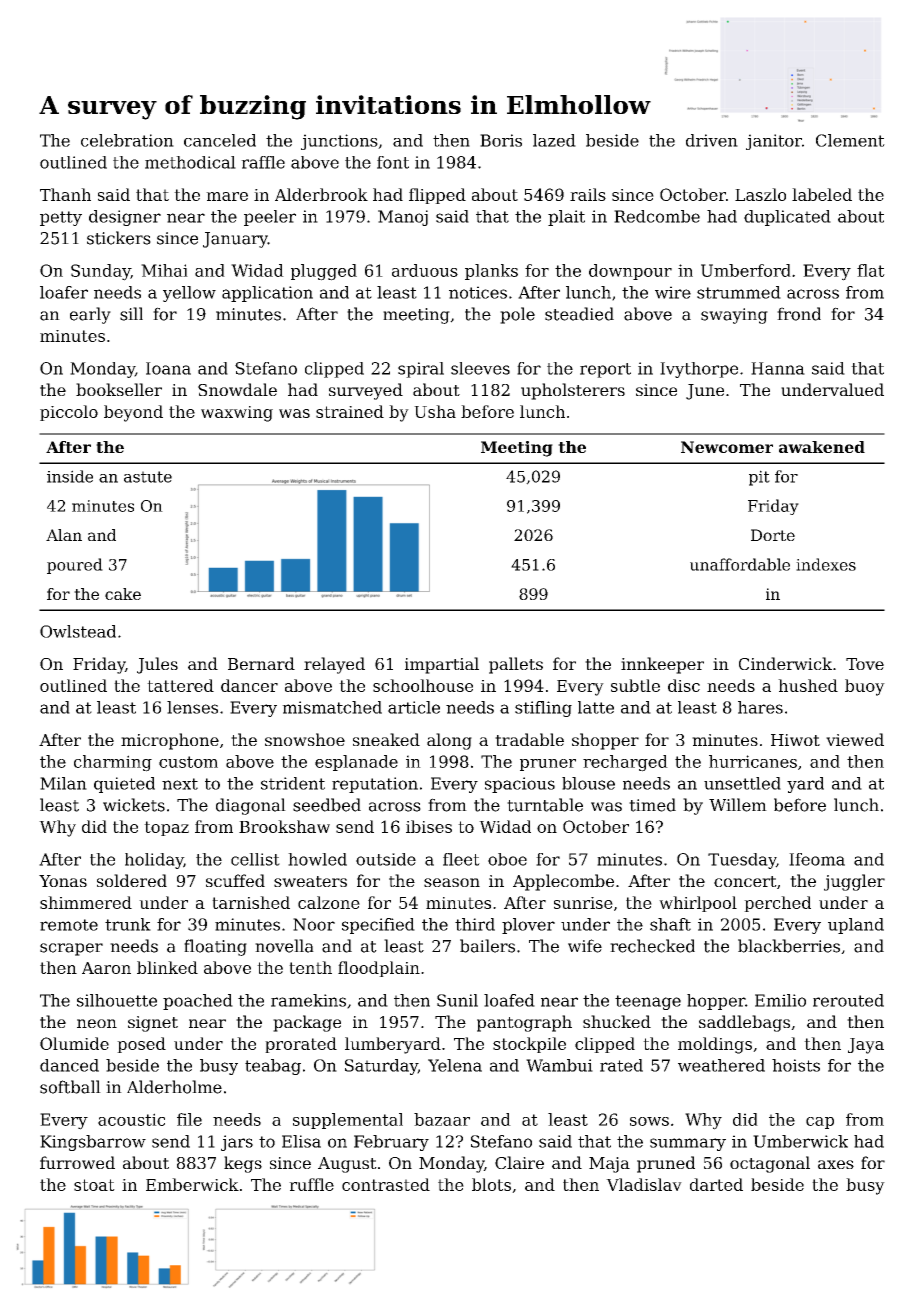 This screenshot has height=1308, width=924. Describe the element at coordinates (625, 763) in the screenshot. I see `recharged` at that location.
